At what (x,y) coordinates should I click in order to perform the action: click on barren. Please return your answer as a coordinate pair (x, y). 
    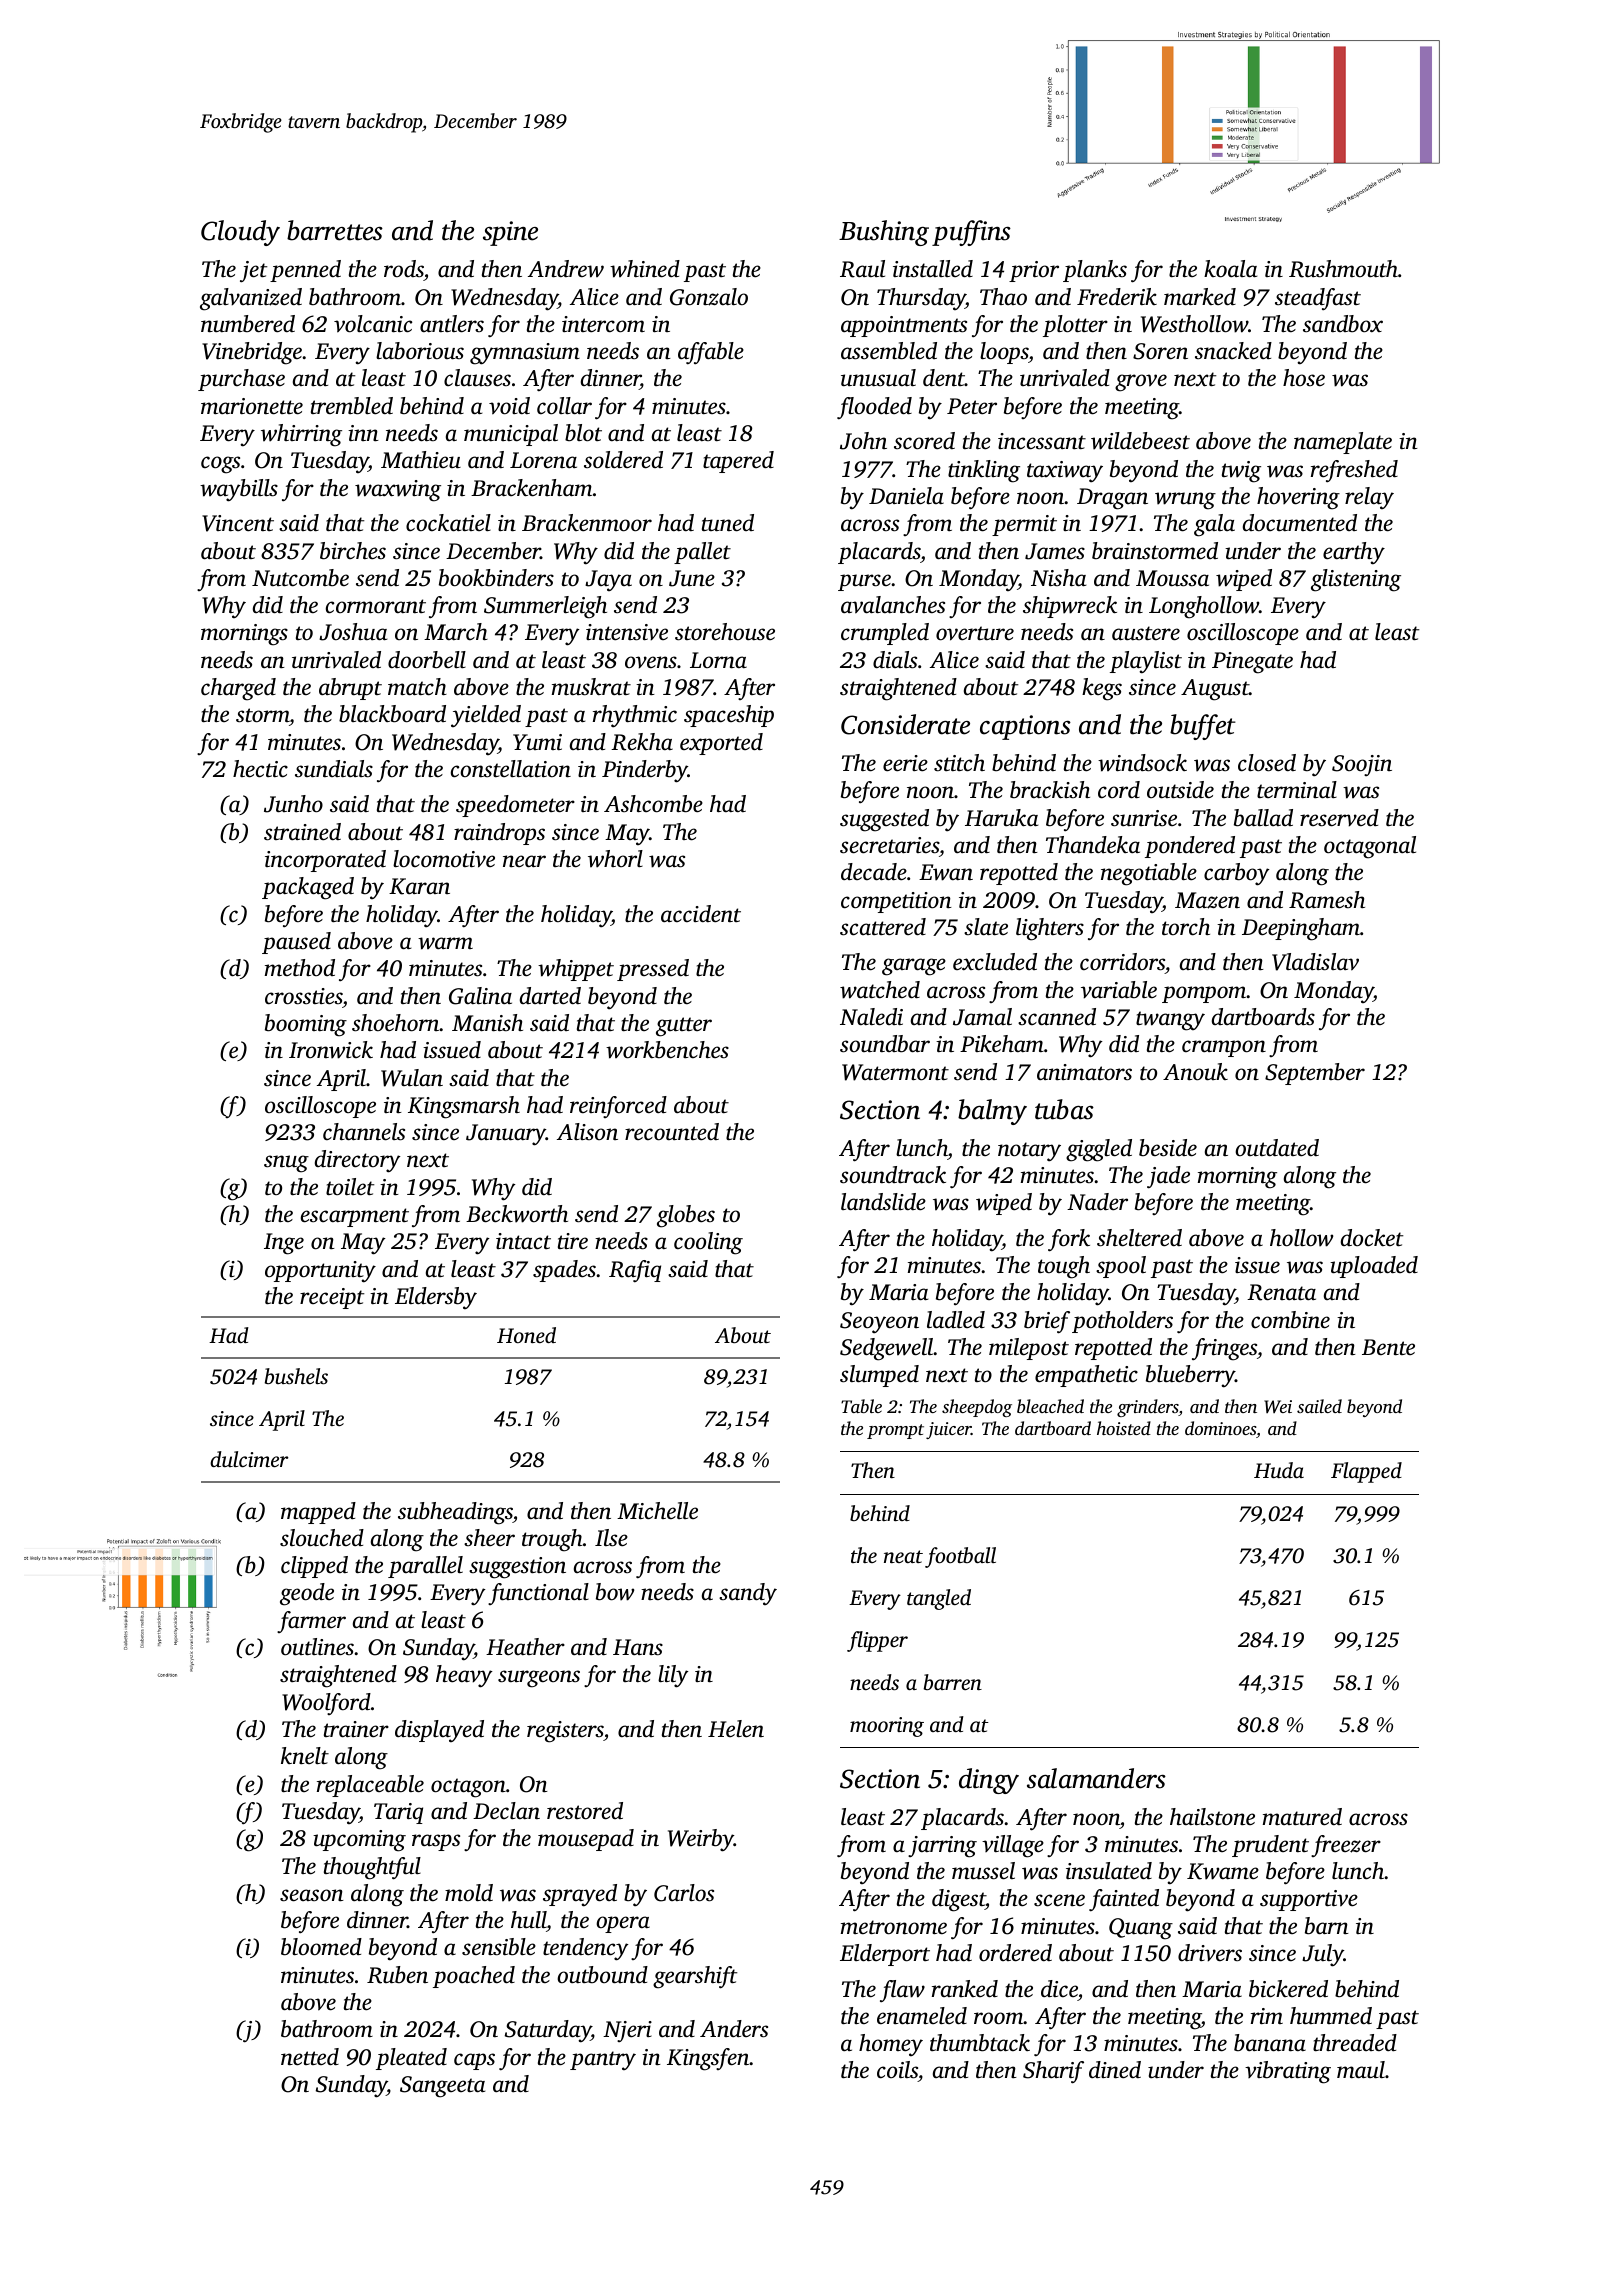
    Looking at the image, I should click on (953, 1682).
